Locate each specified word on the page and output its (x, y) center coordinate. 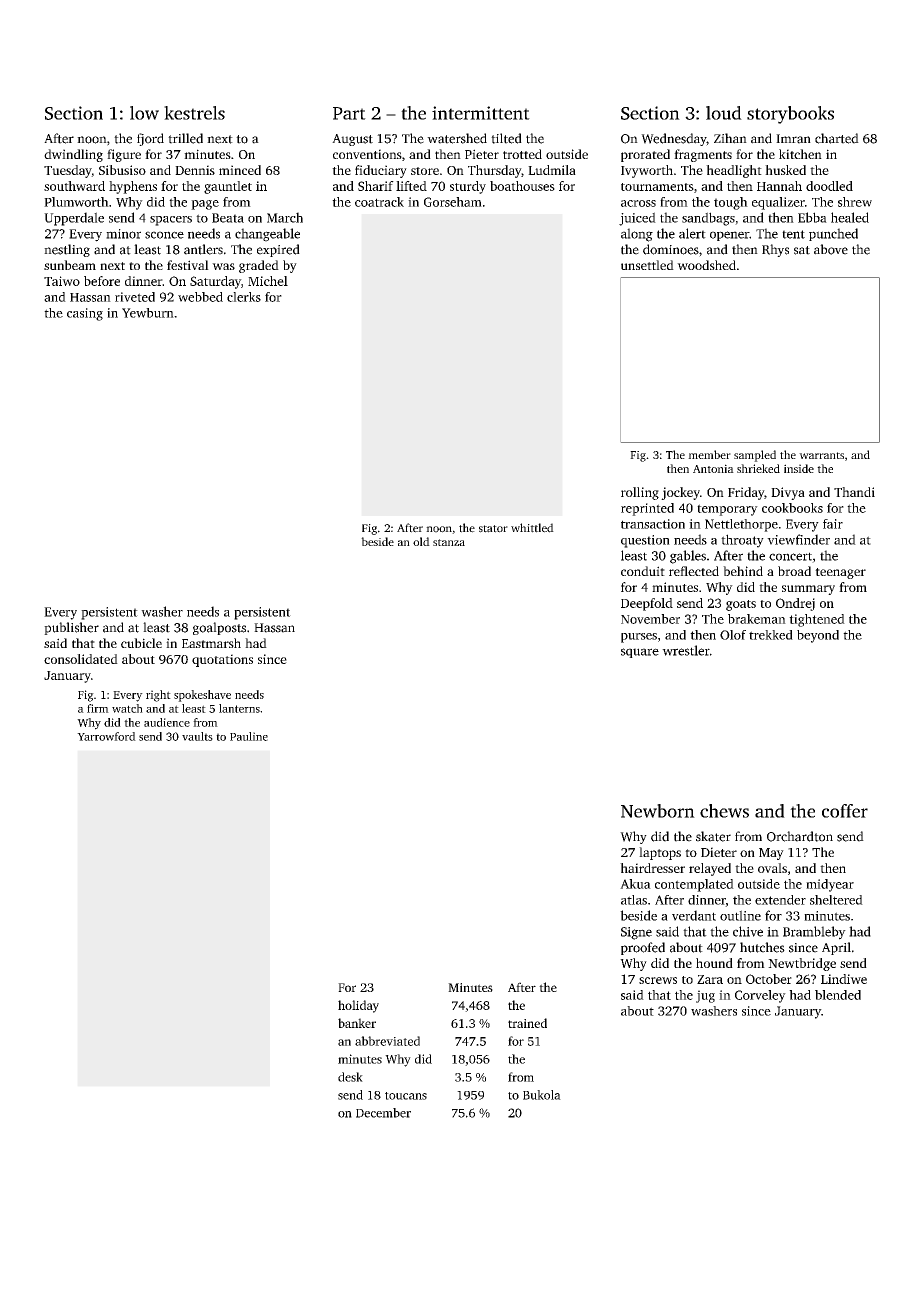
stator (493, 529)
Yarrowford (106, 736)
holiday (358, 1006)
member (709, 454)
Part (349, 113)
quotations (222, 660)
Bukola (542, 1095)
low (144, 113)
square (640, 653)
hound (714, 963)
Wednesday (674, 139)
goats (741, 605)
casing (85, 314)
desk (350, 1077)
